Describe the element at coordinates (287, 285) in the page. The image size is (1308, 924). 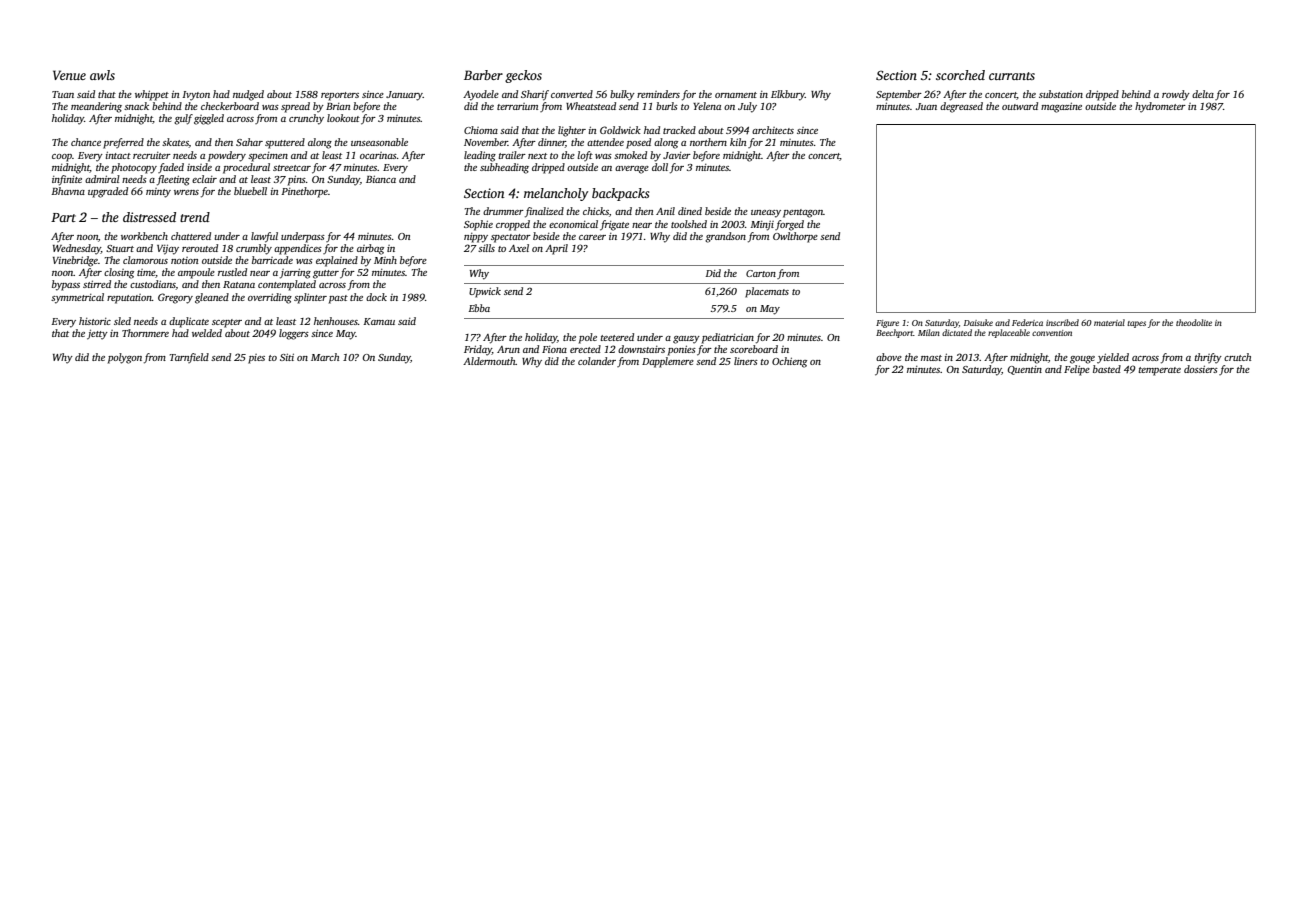
I see `contemplated` at that location.
